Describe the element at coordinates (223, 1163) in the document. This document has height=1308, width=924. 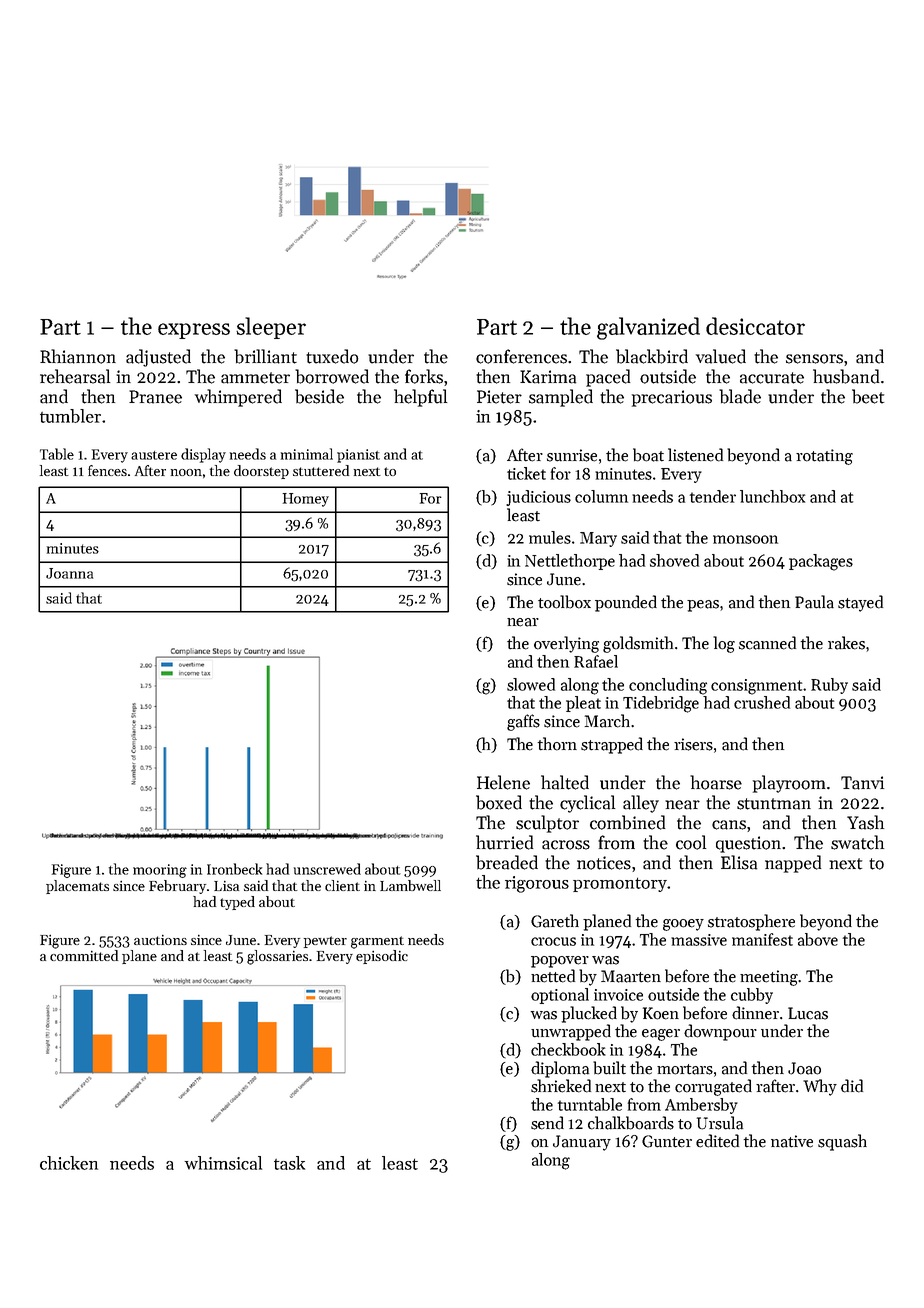
I see `whimsical` at that location.
